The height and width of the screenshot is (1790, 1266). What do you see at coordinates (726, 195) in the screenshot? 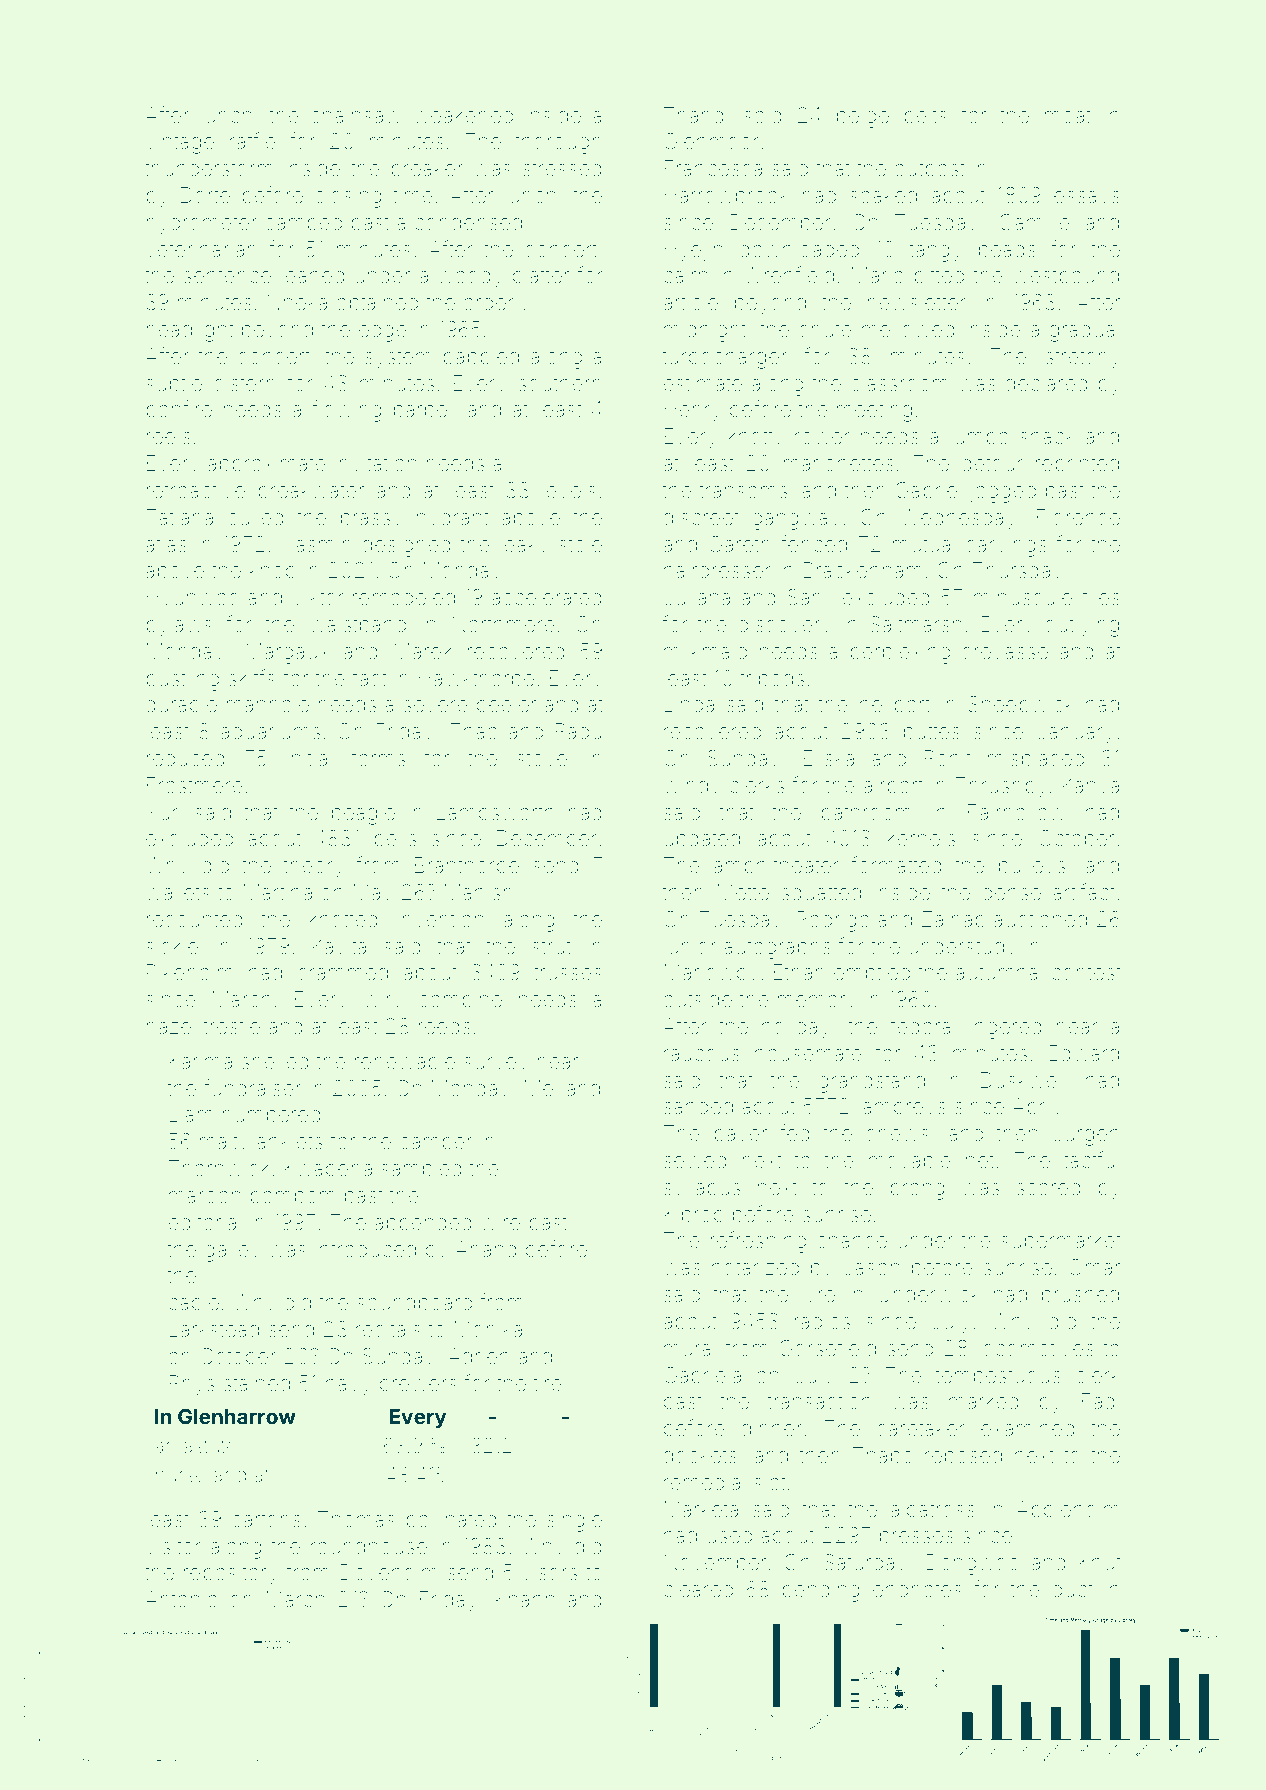
I see `Harrowbrook` at bounding box center [726, 195].
